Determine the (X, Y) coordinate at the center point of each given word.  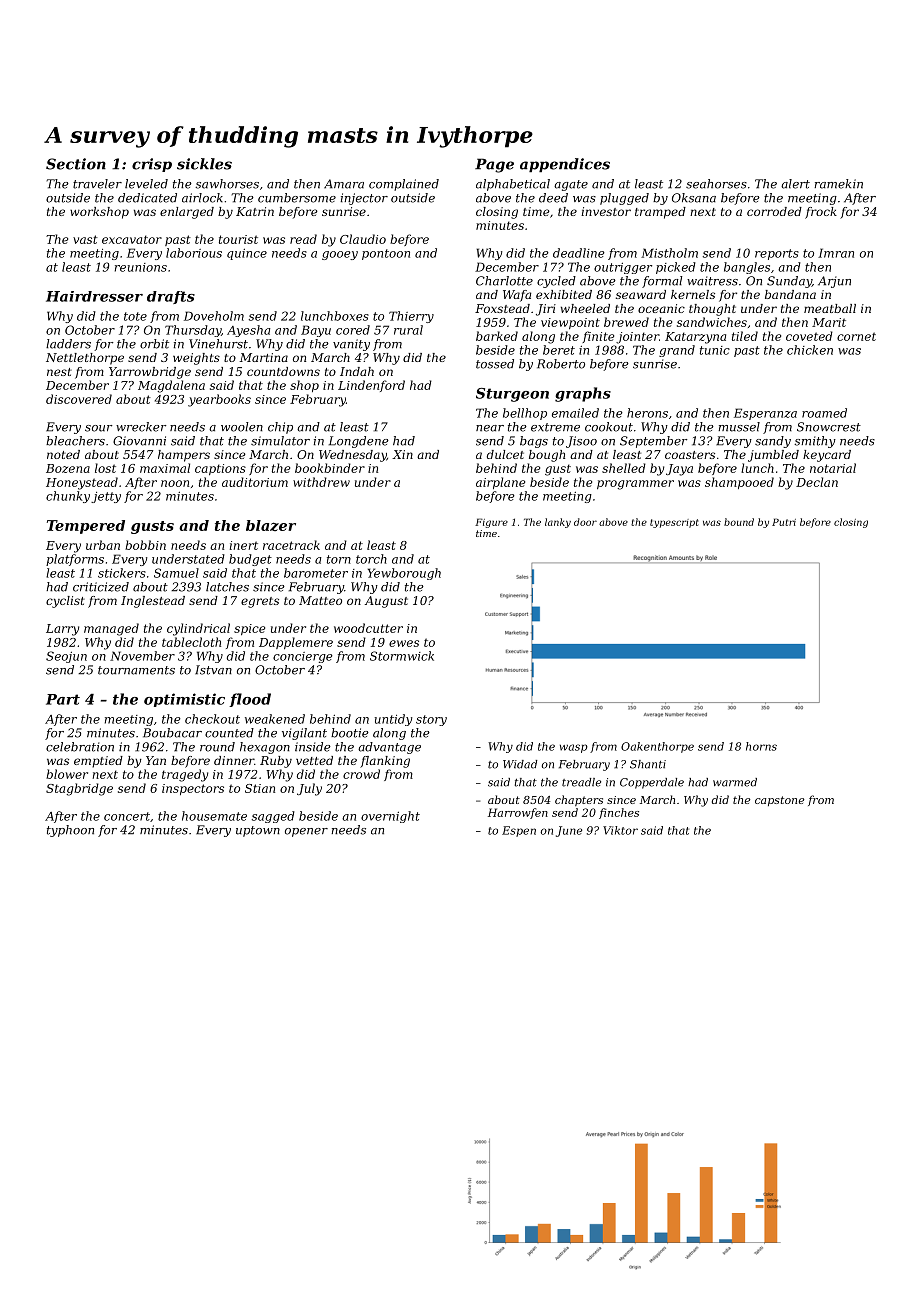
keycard (827, 456)
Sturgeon (512, 395)
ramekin (838, 184)
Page (494, 165)
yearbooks (219, 400)
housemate (214, 816)
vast (85, 239)
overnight (390, 817)
